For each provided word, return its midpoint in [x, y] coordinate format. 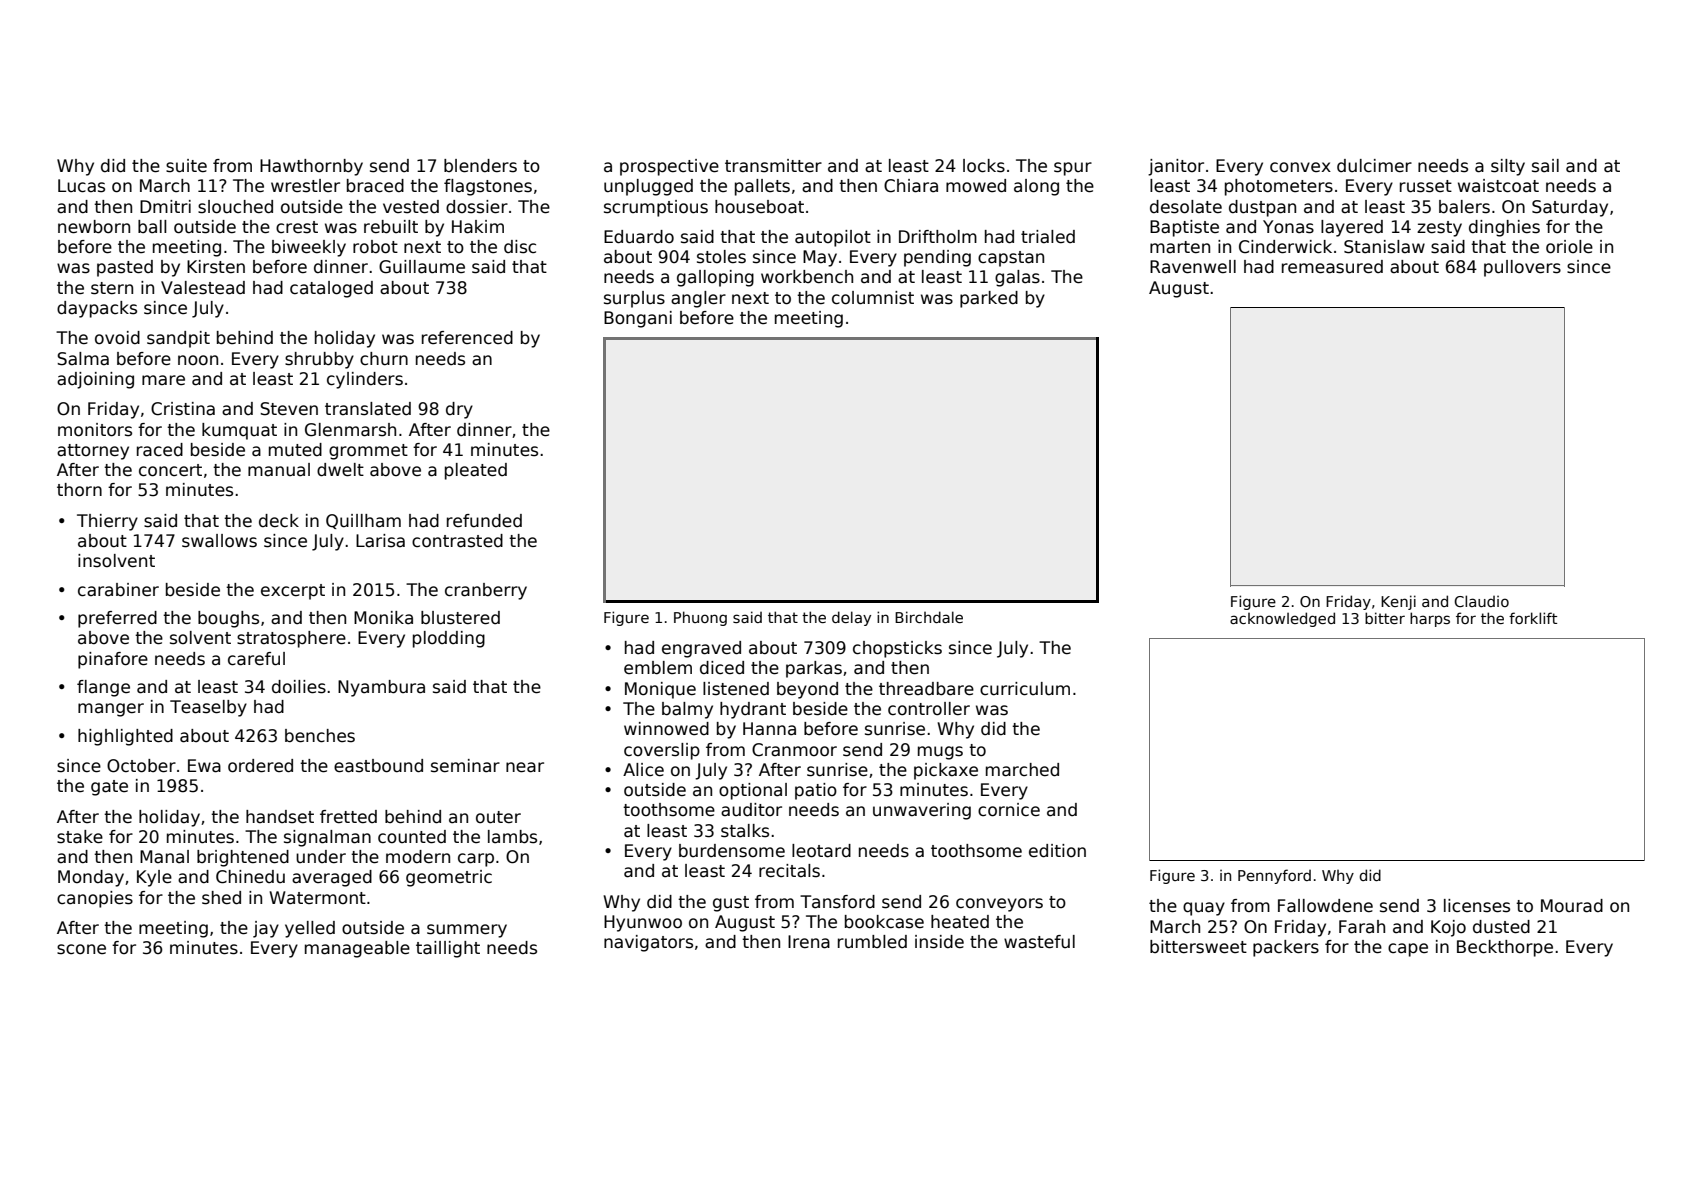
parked [989, 299]
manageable [357, 949]
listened [736, 689]
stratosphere [291, 639]
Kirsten [216, 267]
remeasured [1332, 267]
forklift [1533, 618]
